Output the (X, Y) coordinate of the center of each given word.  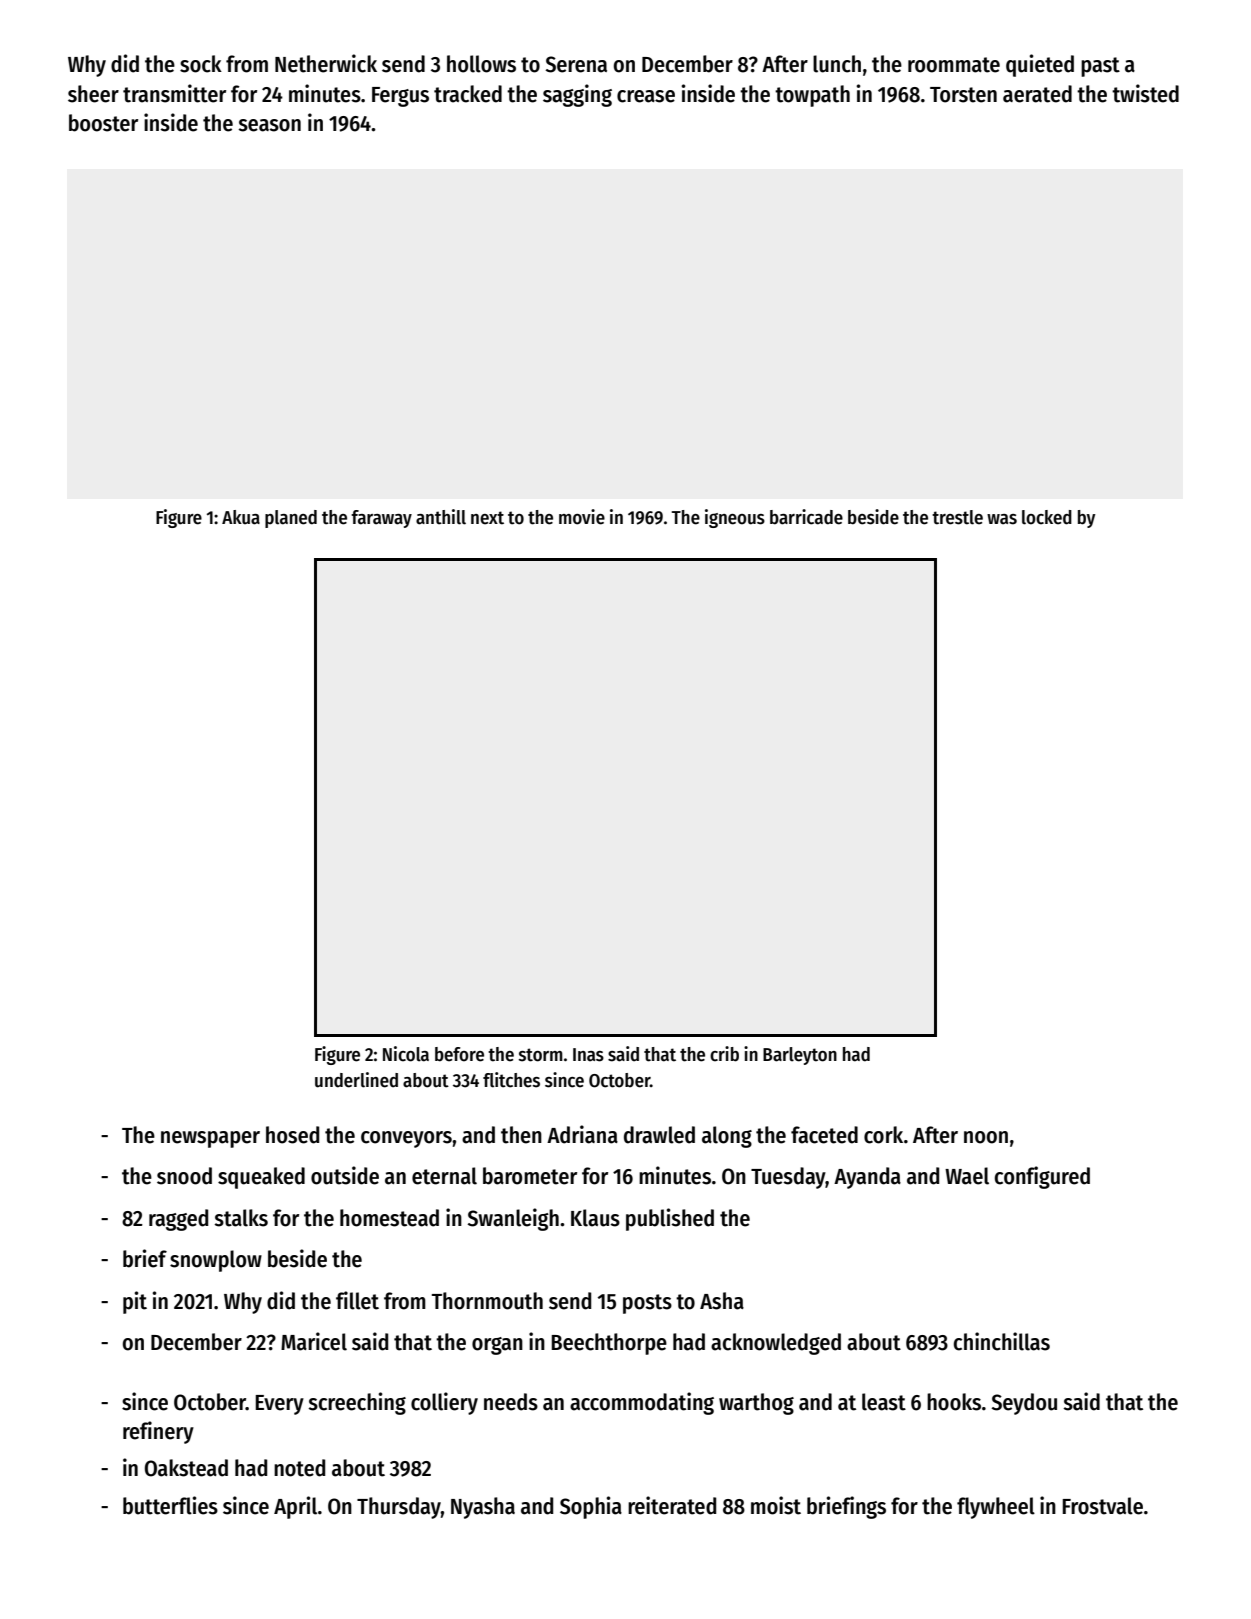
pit (135, 1302)
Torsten (963, 95)
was (1002, 519)
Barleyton (800, 1056)
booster (103, 123)
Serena (576, 64)
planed (291, 519)
